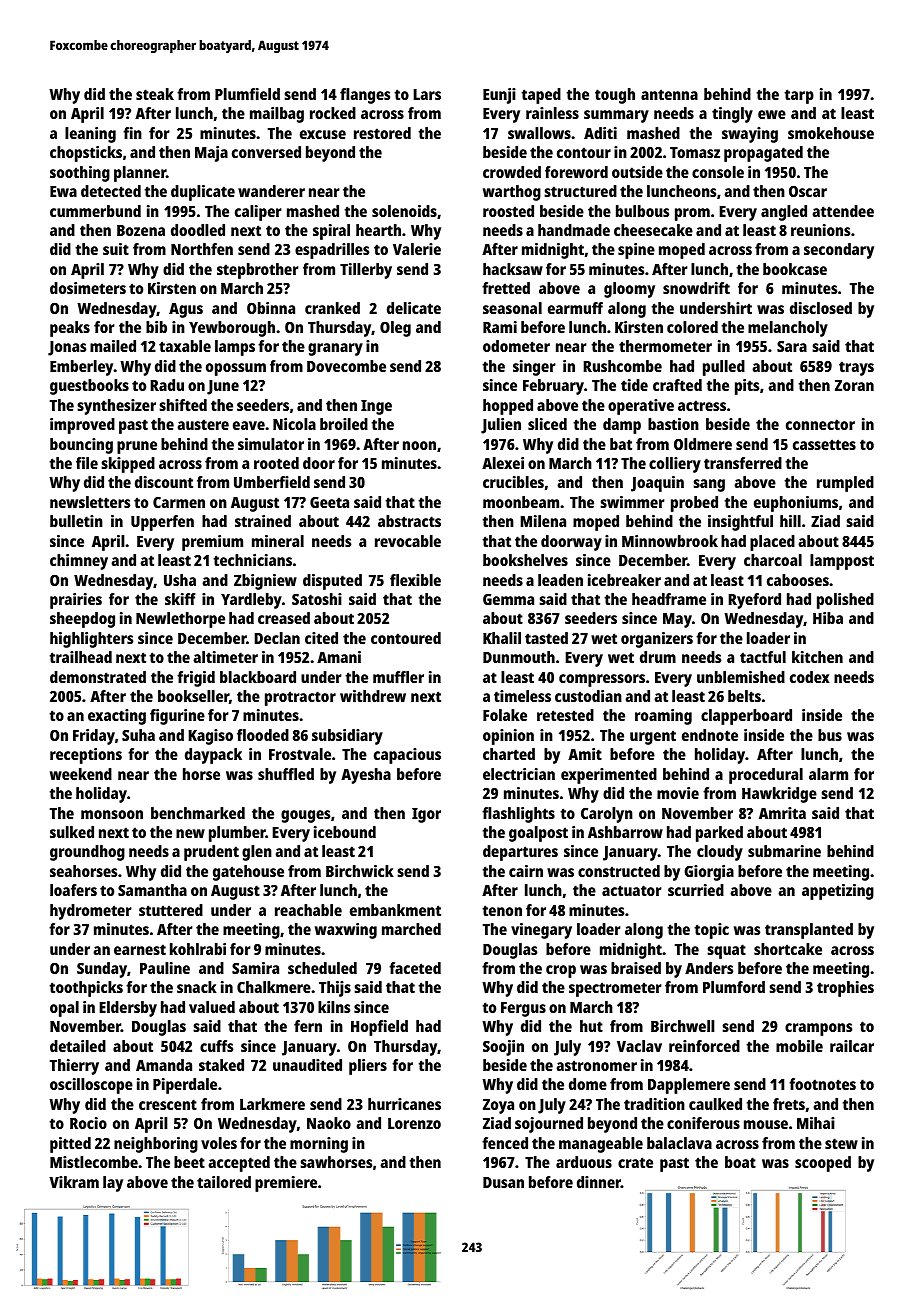 This image has width=924, height=1308. Describe the element at coordinates (155, 94) in the image. I see `steak` at that location.
